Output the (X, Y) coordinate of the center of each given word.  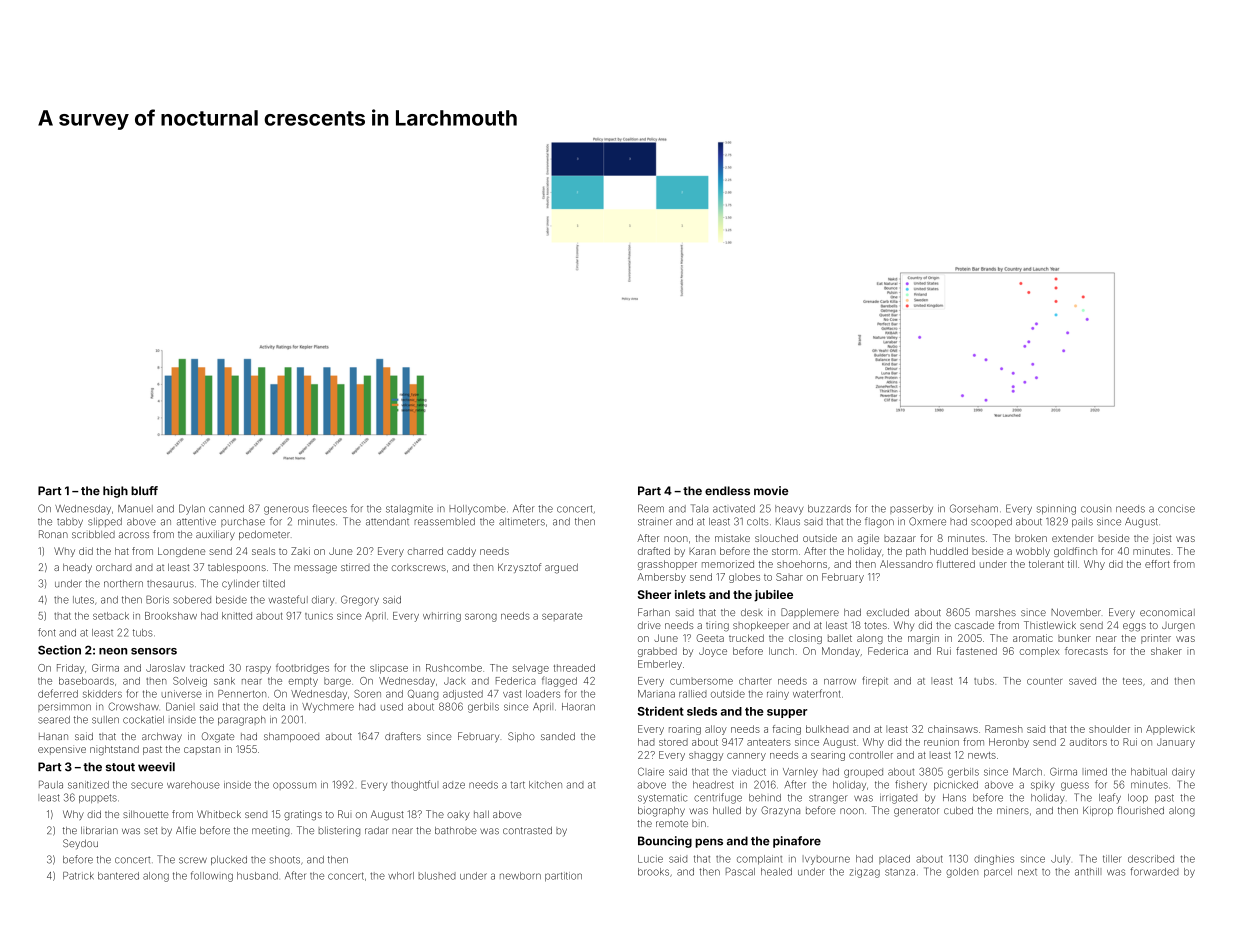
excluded (888, 612)
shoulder (1109, 729)
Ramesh (1004, 729)
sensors (154, 651)
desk (752, 612)
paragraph (242, 721)
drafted (654, 551)
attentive (196, 522)
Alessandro (906, 564)
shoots (285, 860)
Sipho (521, 737)
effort (1157, 564)
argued (561, 568)
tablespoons (237, 568)
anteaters (769, 742)
